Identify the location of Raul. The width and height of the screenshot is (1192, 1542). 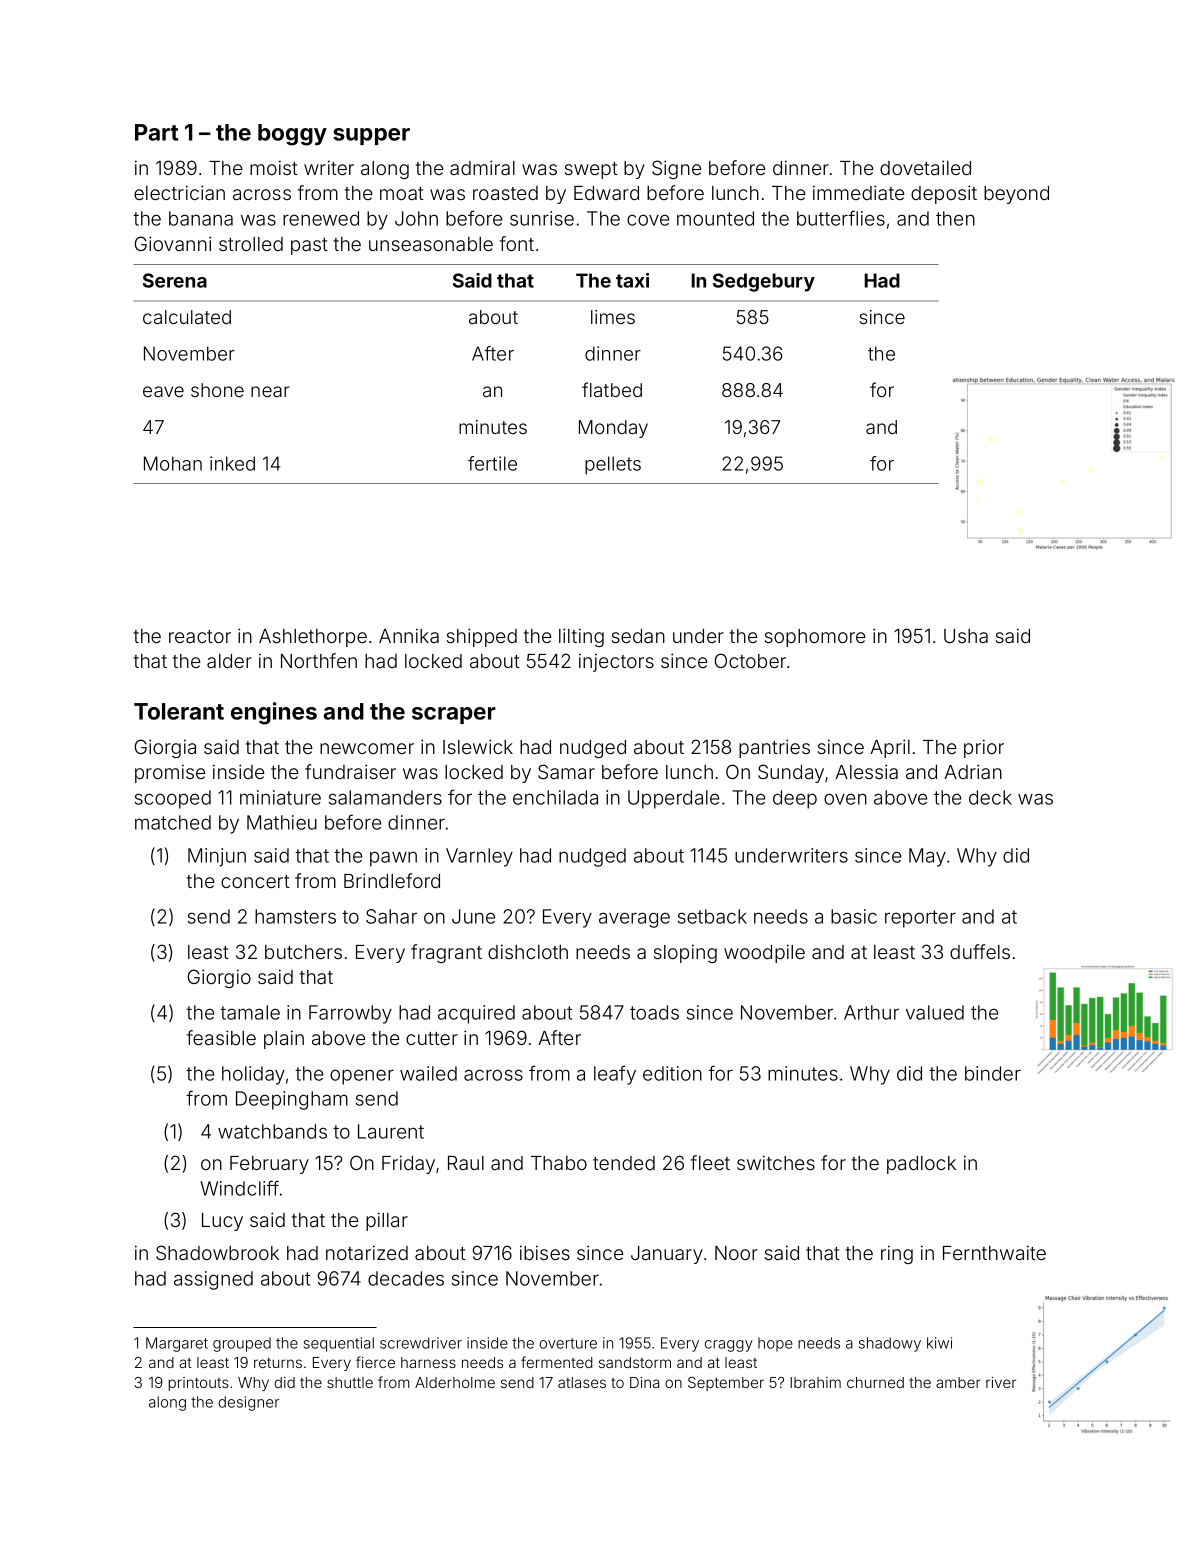
(466, 1163).
